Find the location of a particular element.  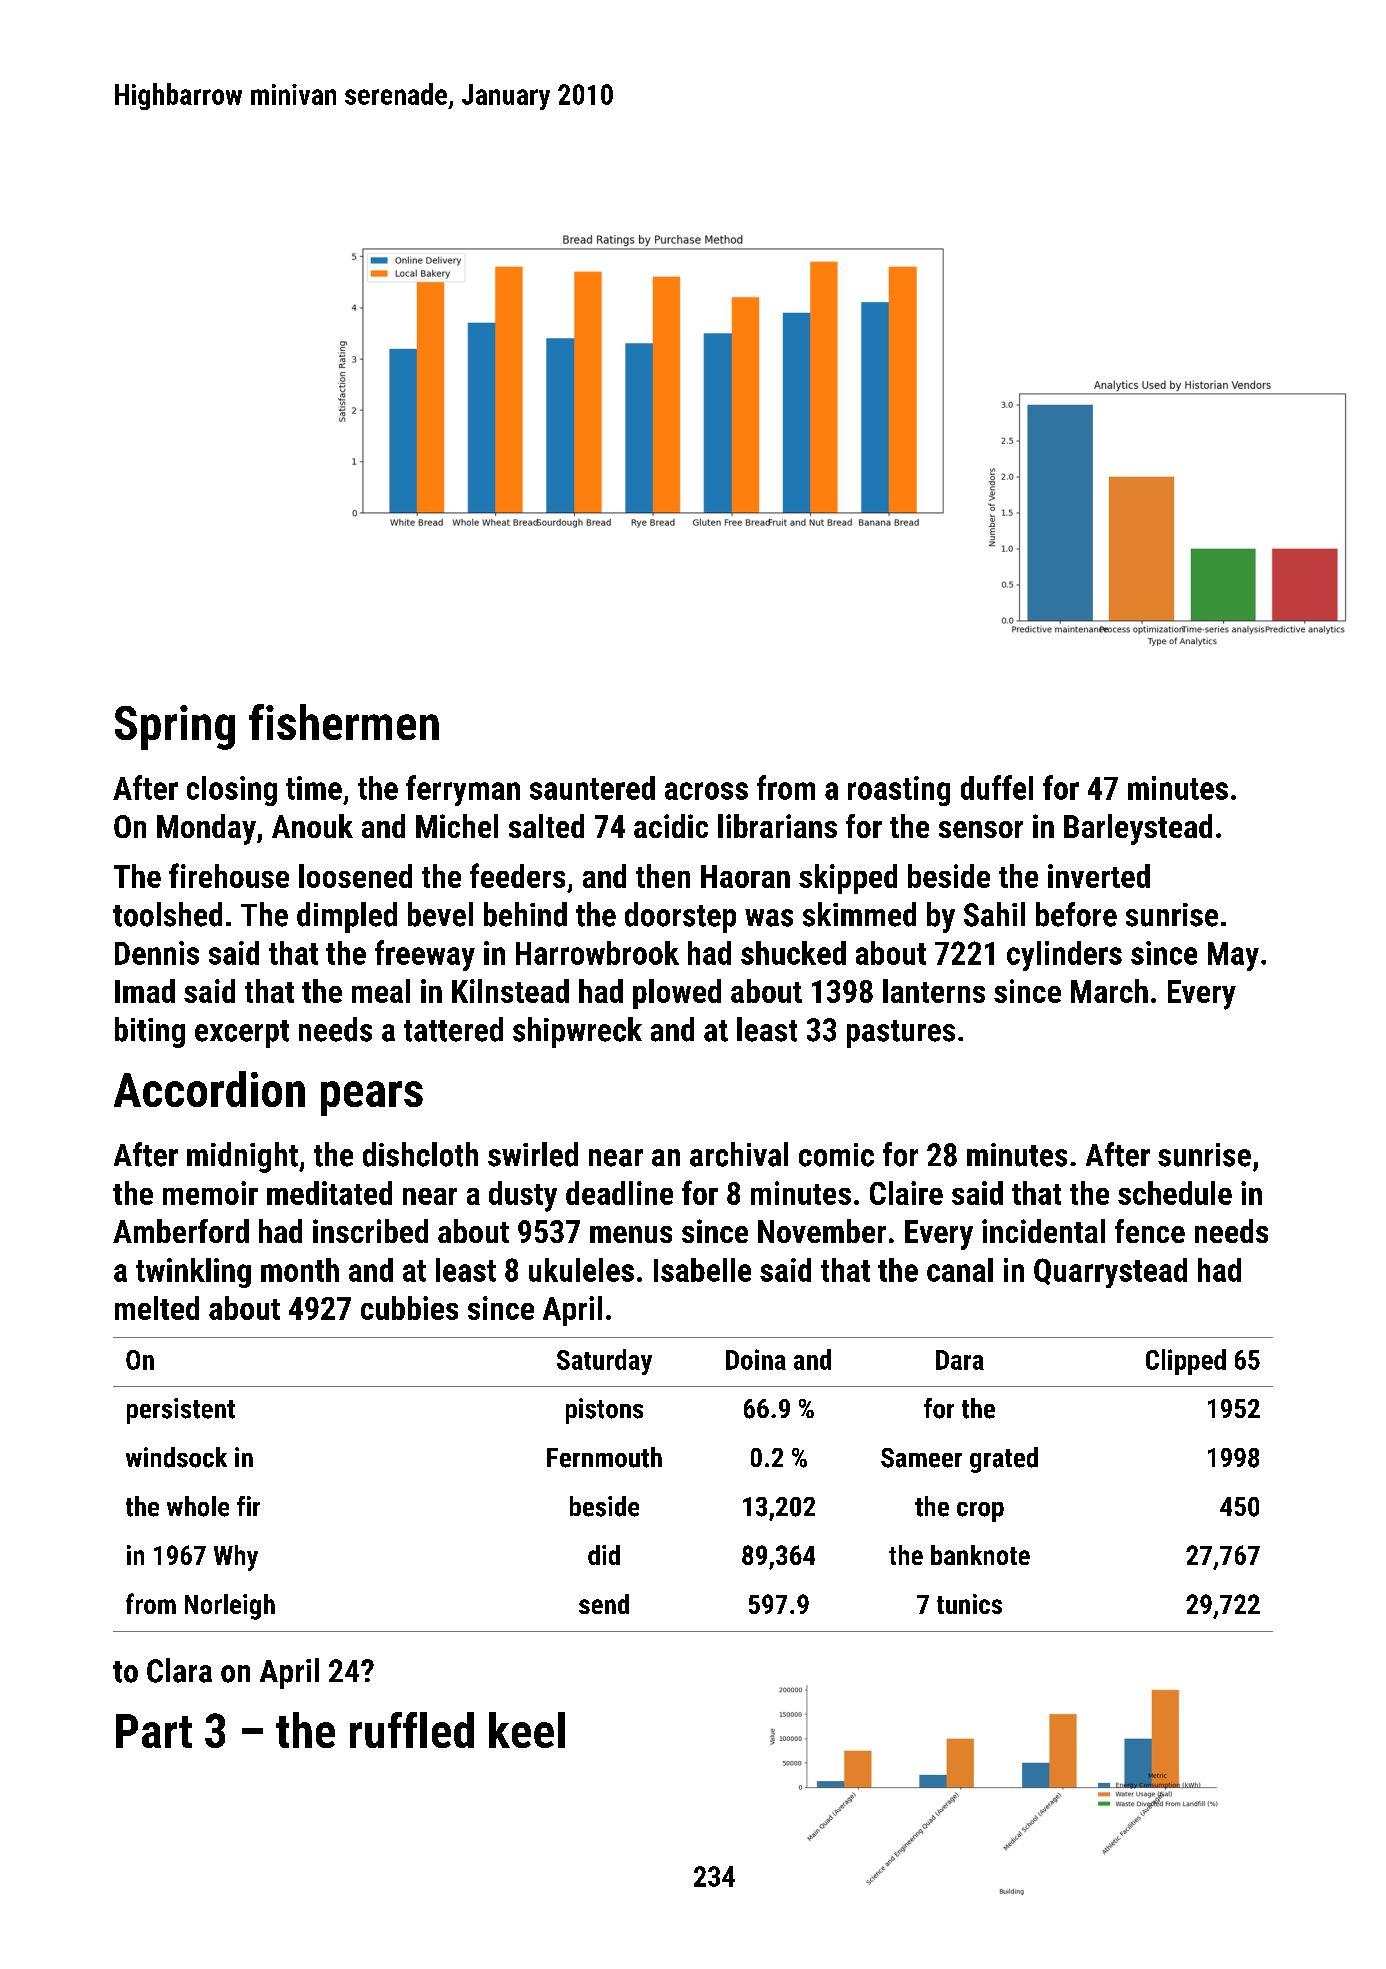

ukuleles is located at coordinates (581, 1270).
